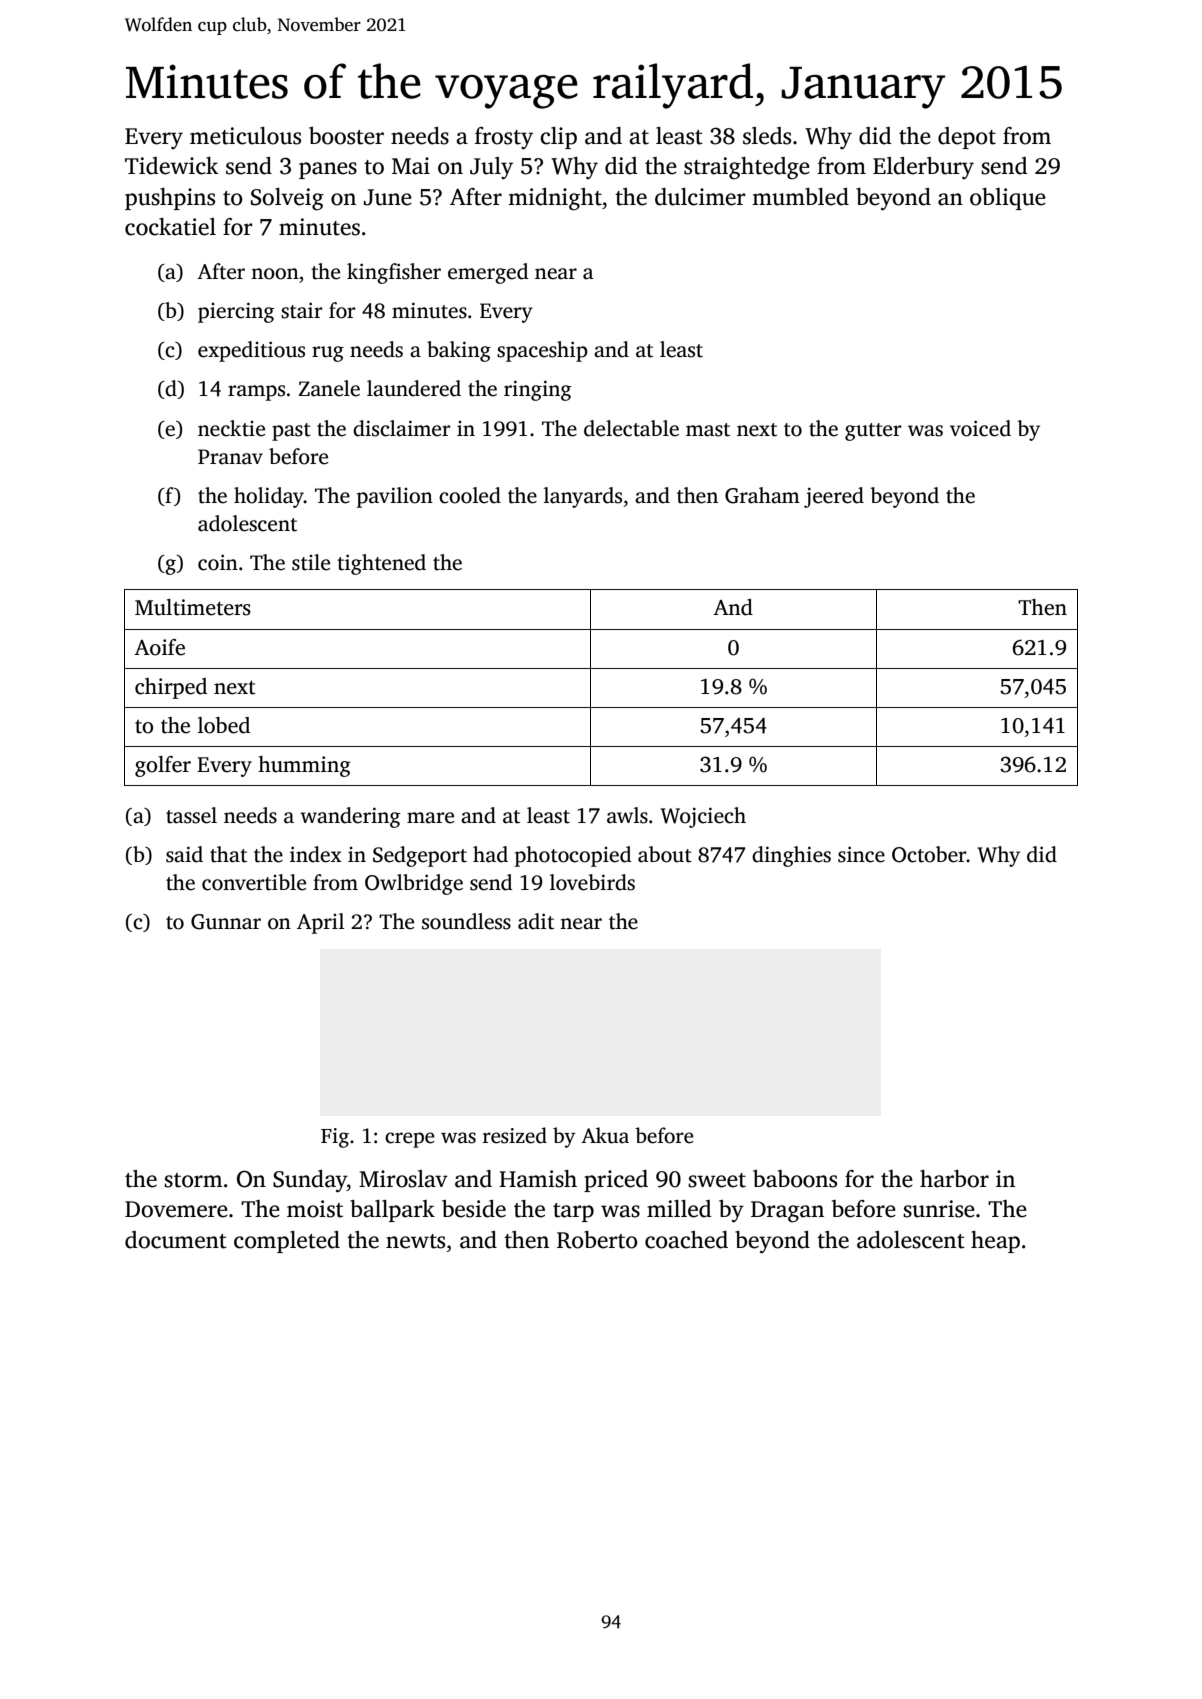 The image size is (1202, 1699). Describe the element at coordinates (597, 1240) in the page. I see `Roberto` at that location.
